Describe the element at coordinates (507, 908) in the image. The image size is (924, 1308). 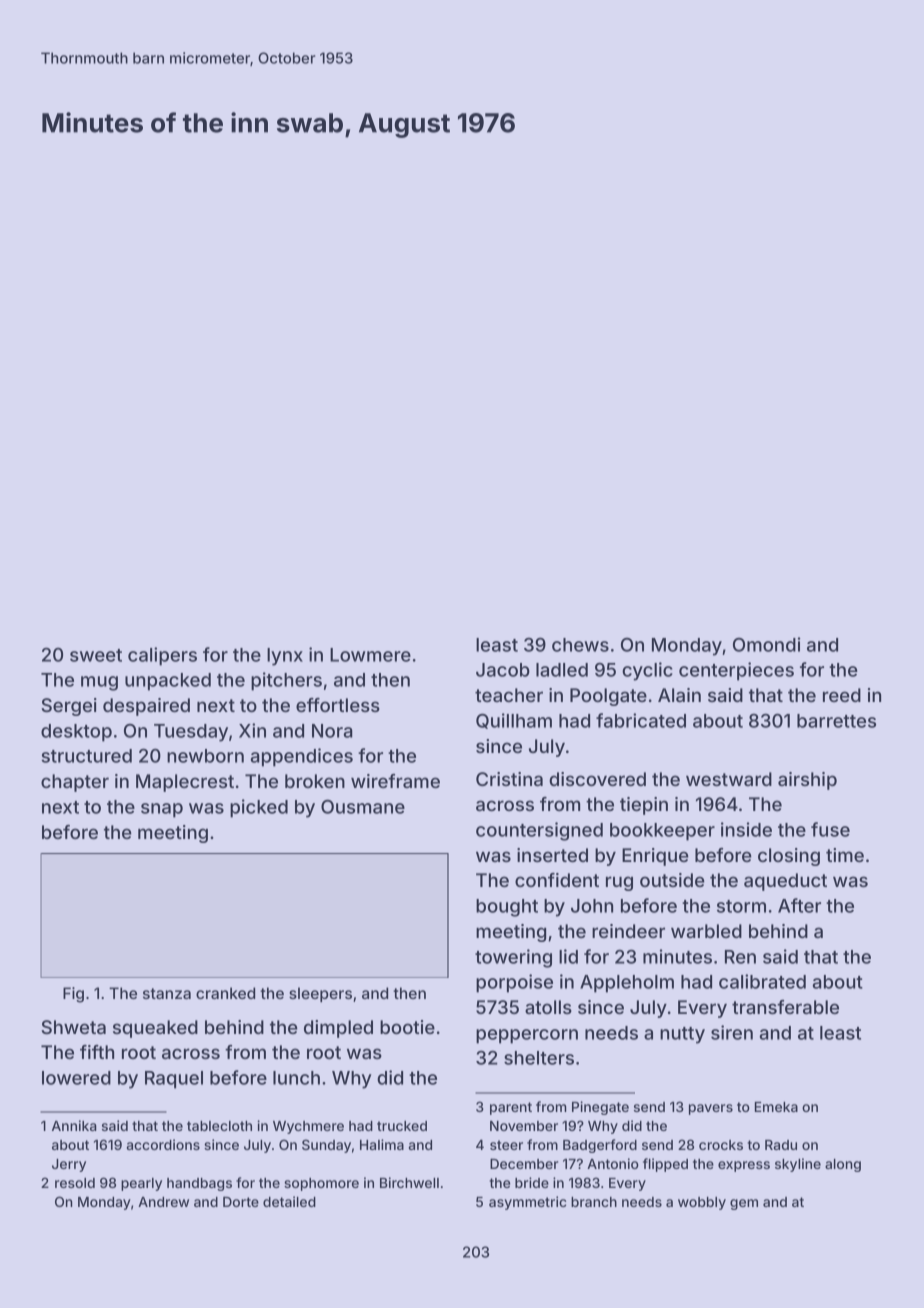
I see `bought` at that location.
